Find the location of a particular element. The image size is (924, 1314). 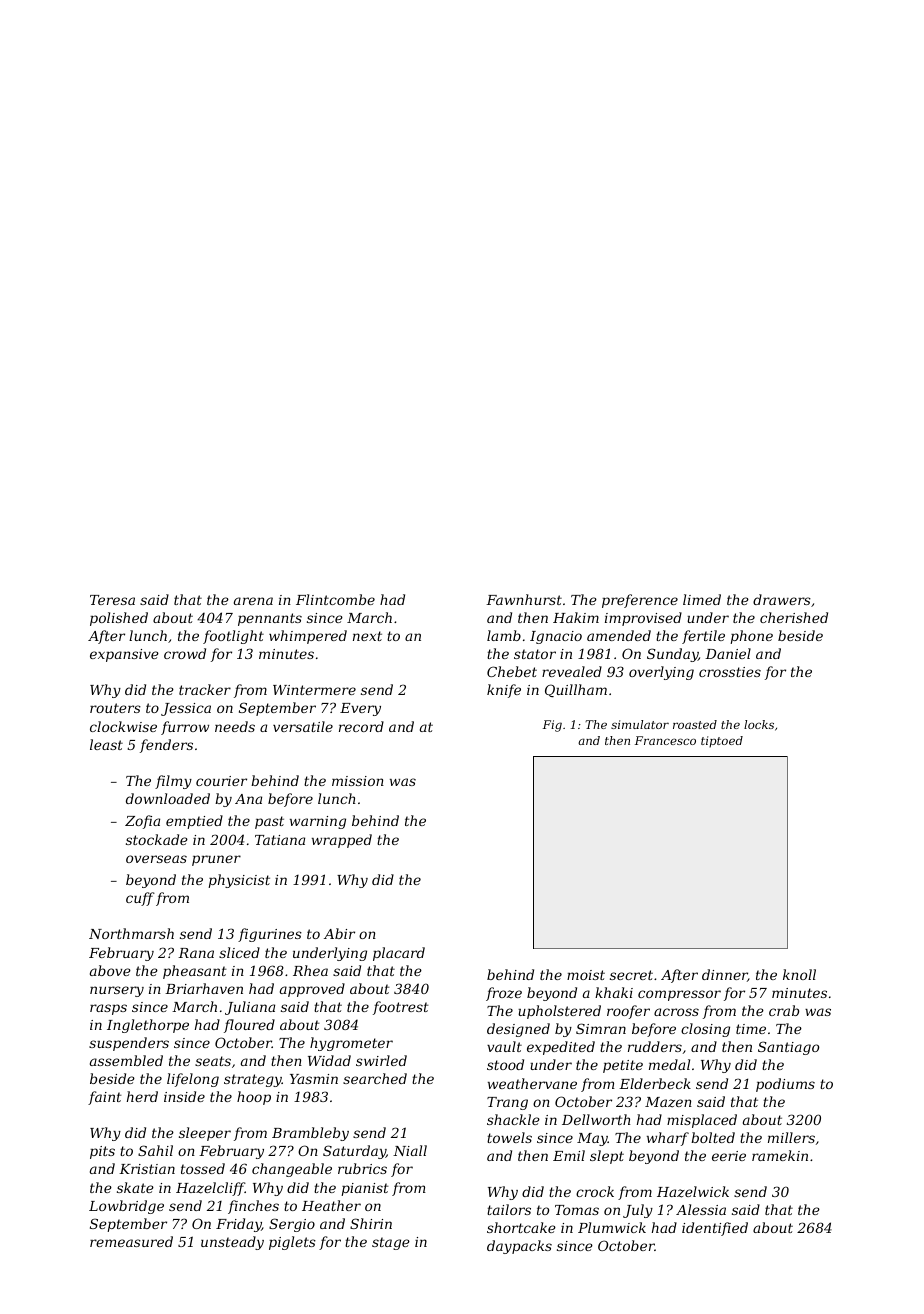

dinner is located at coordinates (725, 975).
